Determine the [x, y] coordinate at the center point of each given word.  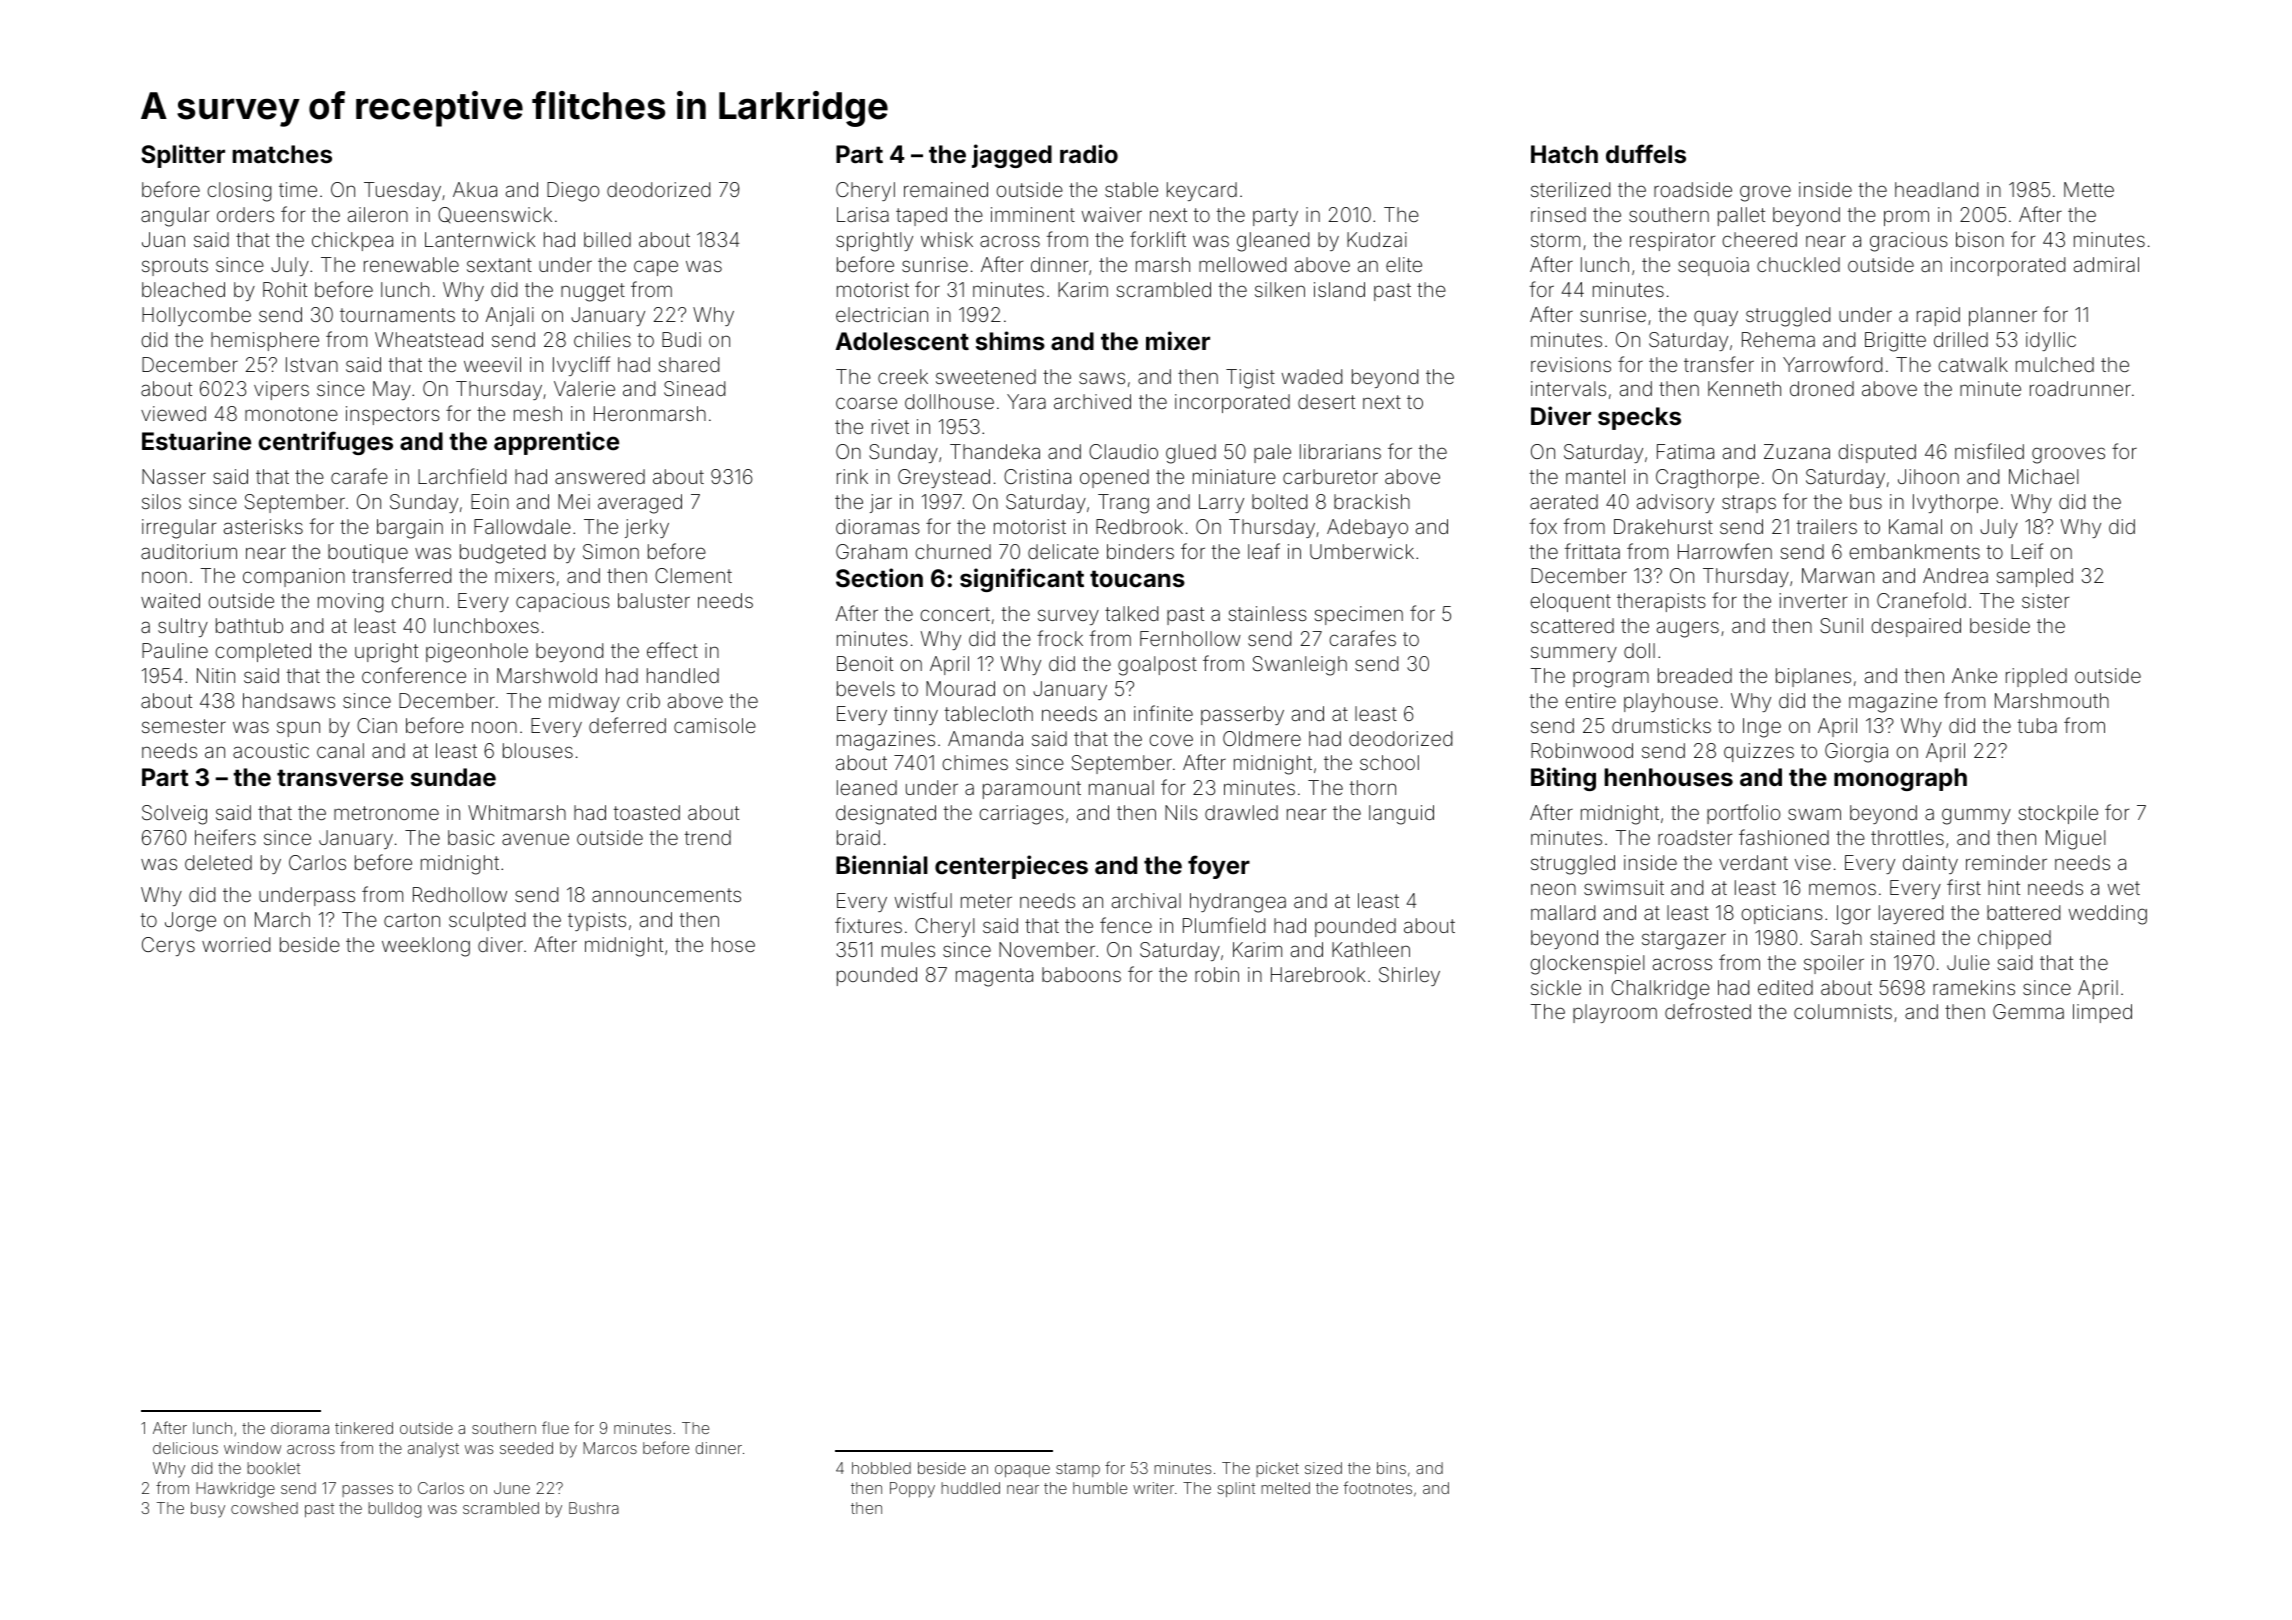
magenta [994, 977]
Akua [475, 189]
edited [1785, 987]
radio [1089, 154]
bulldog [394, 1510]
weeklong [426, 947]
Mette [2089, 189]
